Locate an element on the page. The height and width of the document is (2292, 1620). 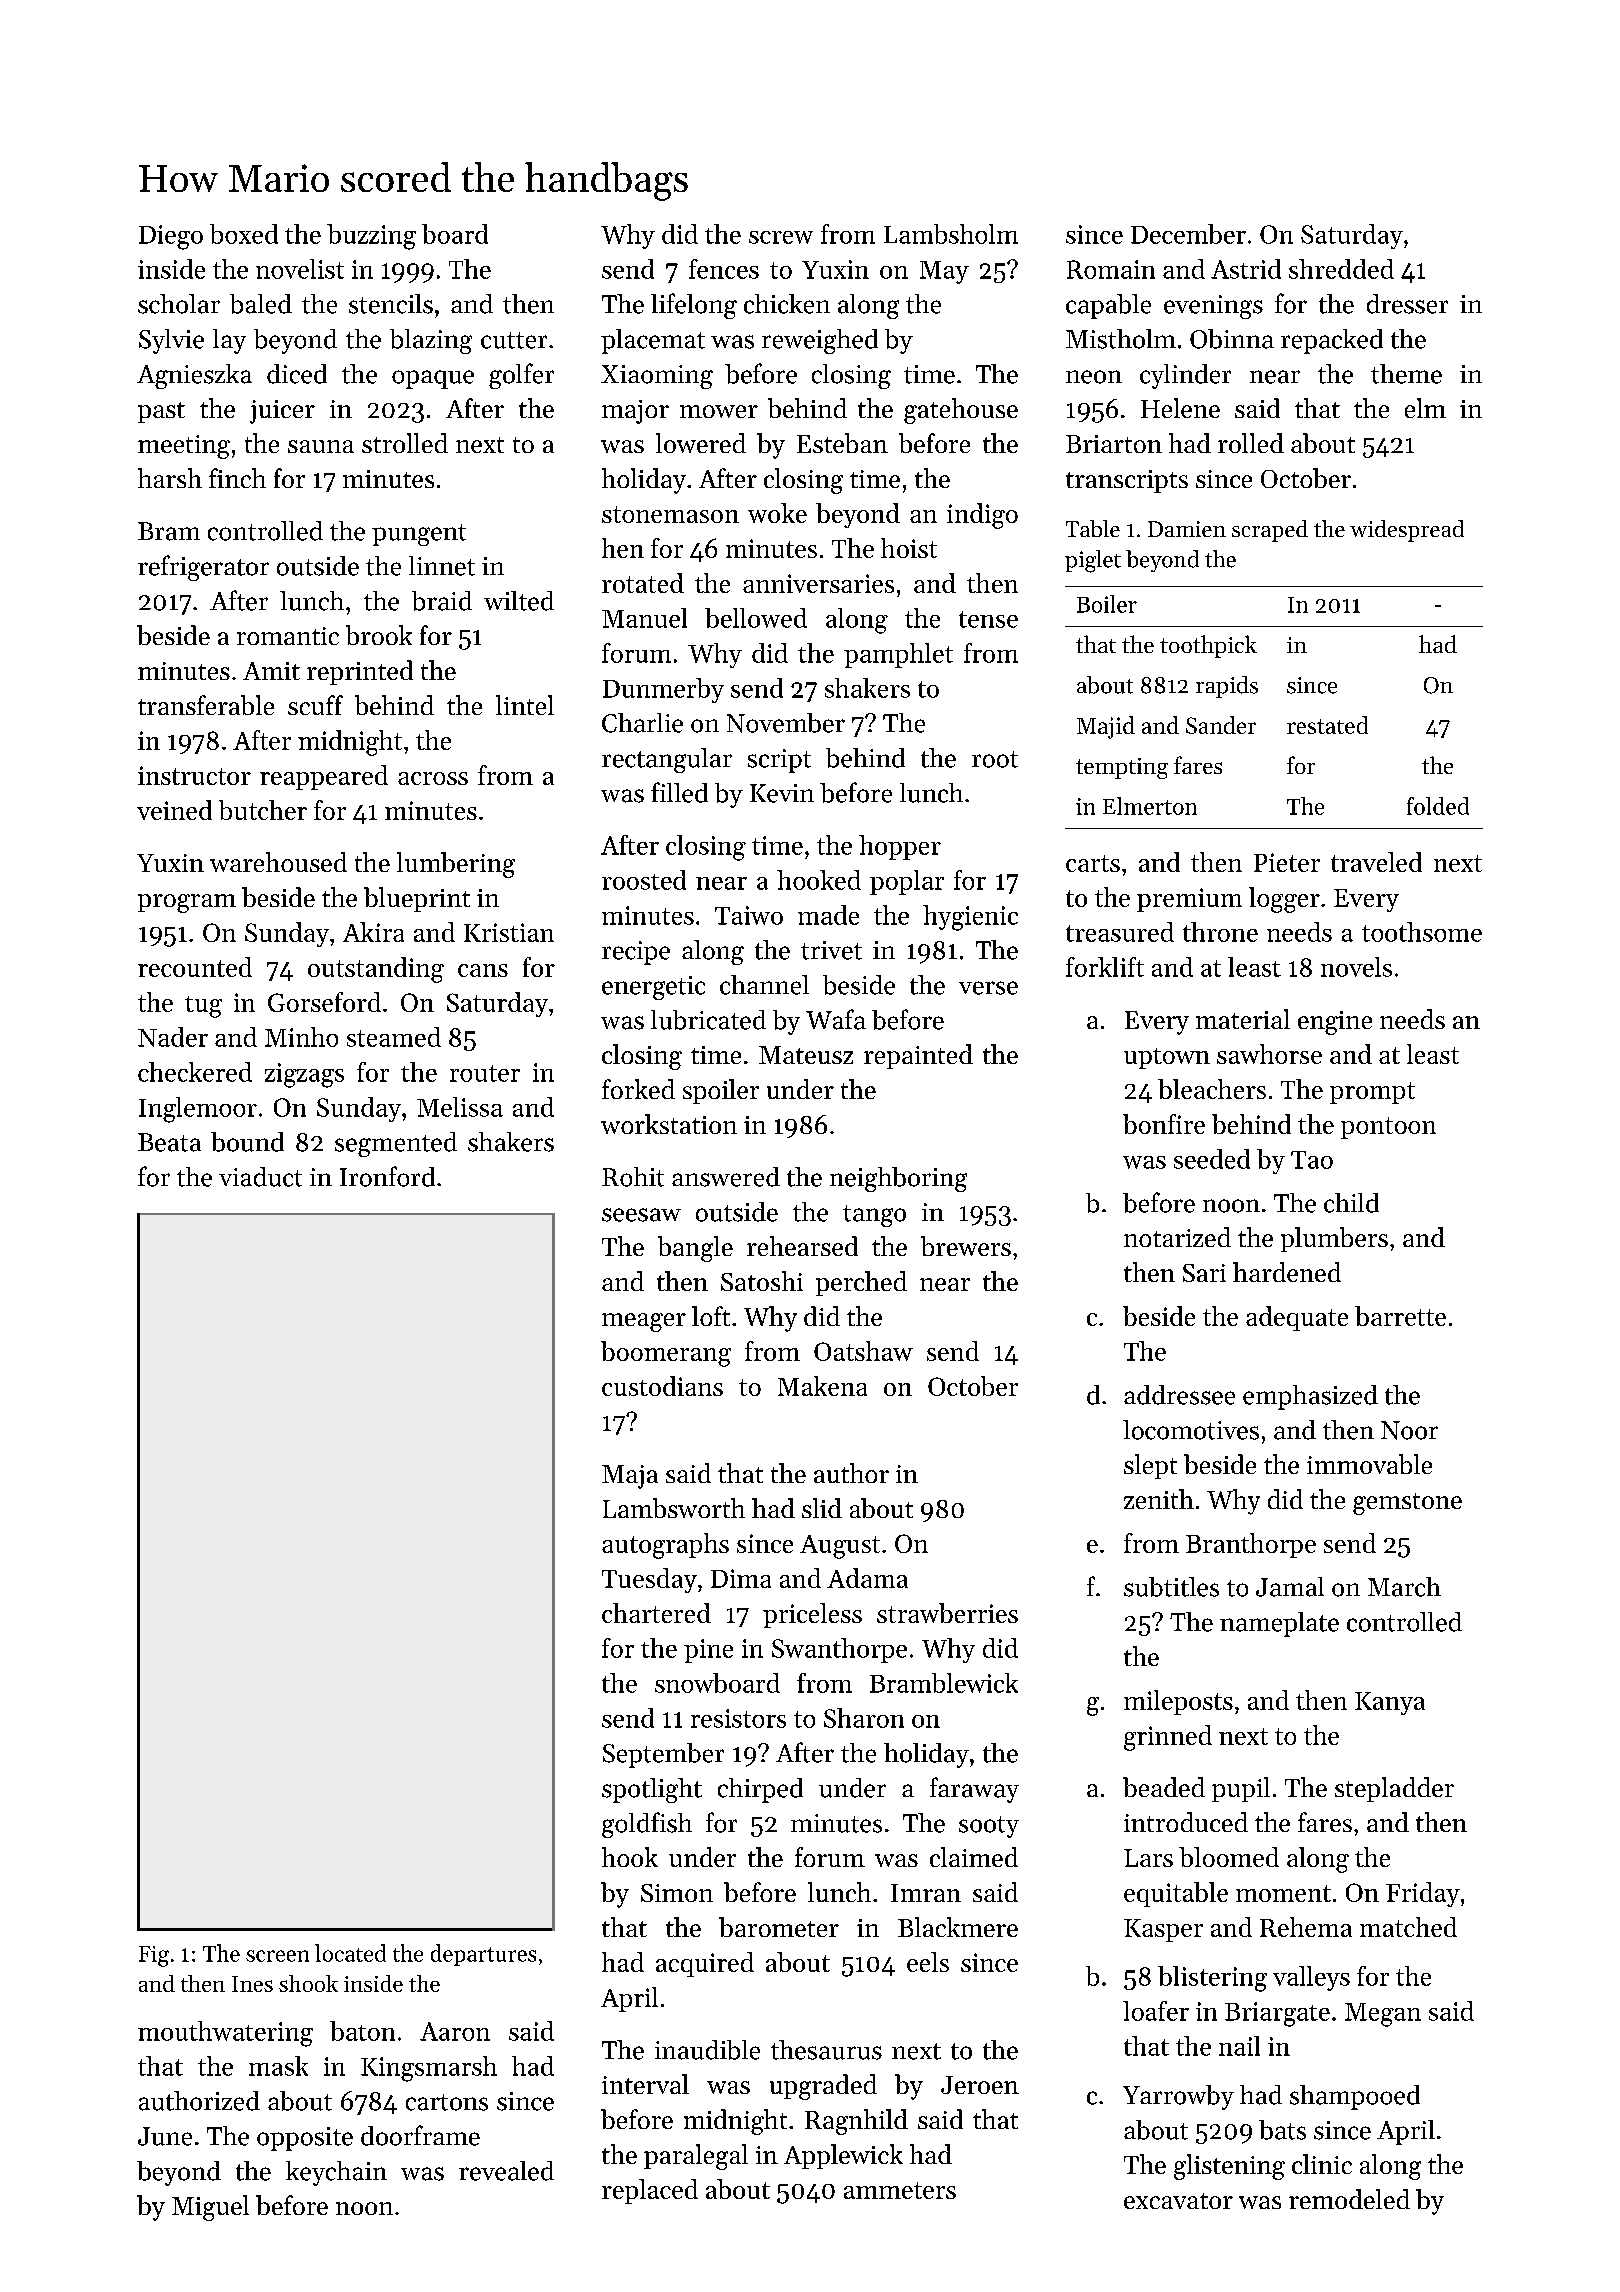
engine is located at coordinates (1335, 1023).
